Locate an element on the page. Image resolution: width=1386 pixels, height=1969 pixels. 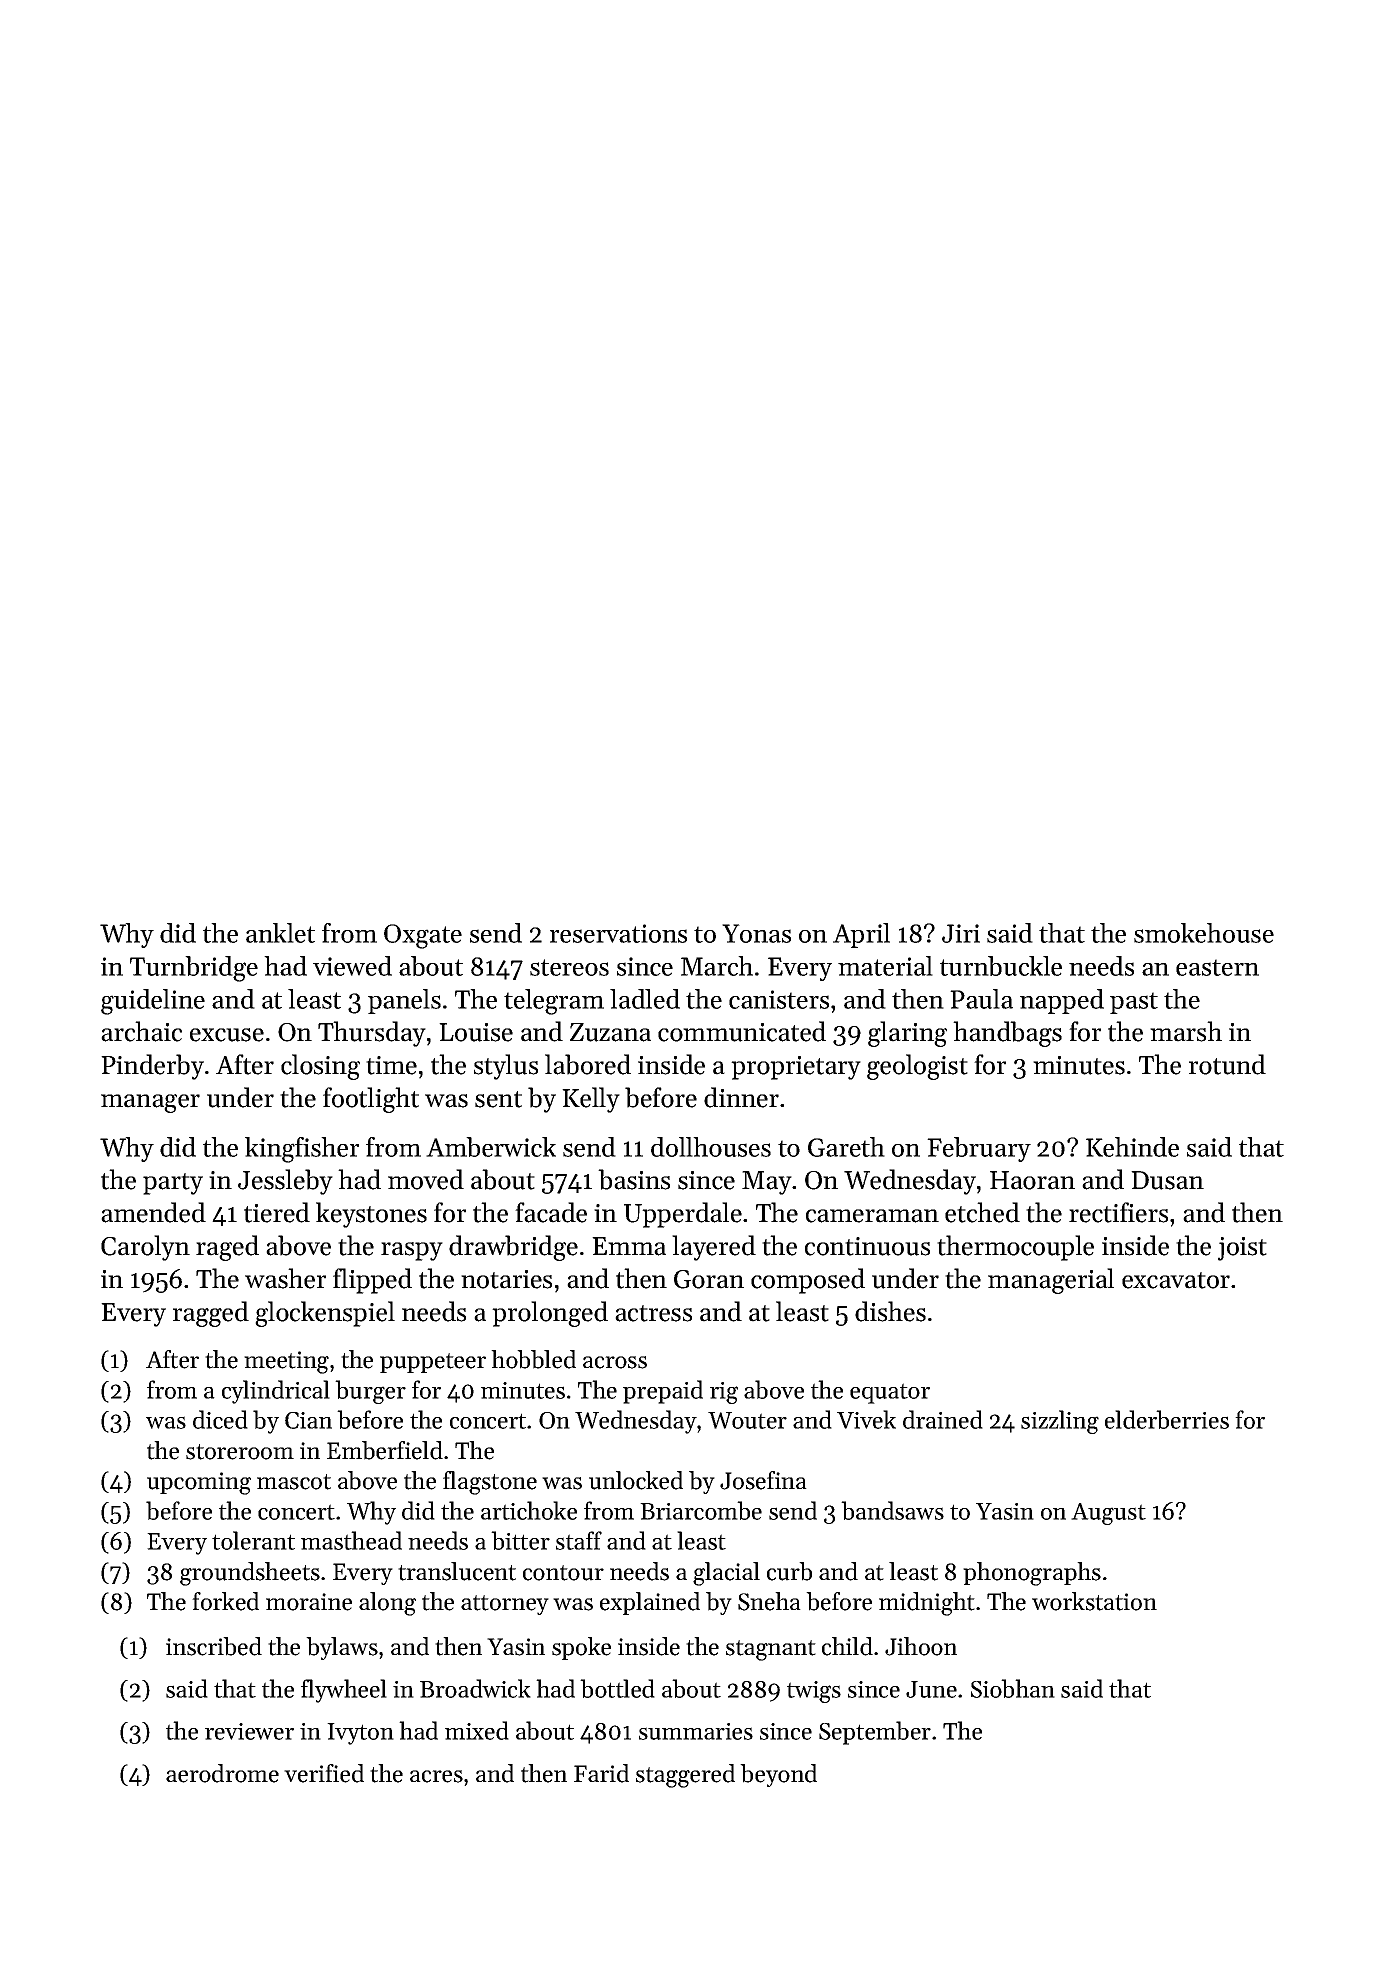
upcoming is located at coordinates (199, 1483).
